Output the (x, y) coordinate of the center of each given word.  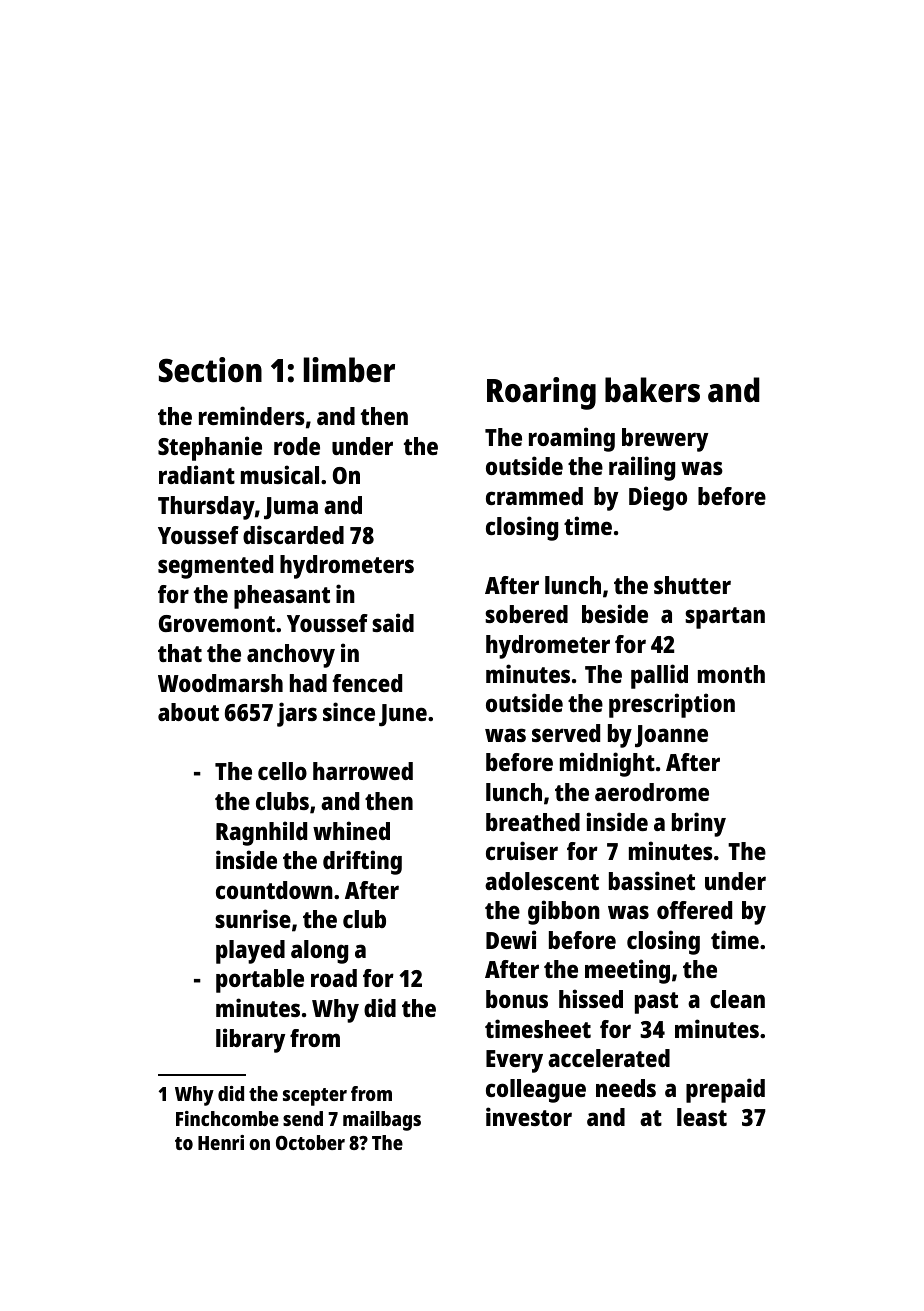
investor (529, 1116)
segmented (215, 567)
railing (642, 468)
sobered (526, 614)
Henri (221, 1142)
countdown (274, 890)
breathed (533, 822)
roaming (572, 439)
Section (210, 370)
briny (699, 824)
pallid (659, 676)
